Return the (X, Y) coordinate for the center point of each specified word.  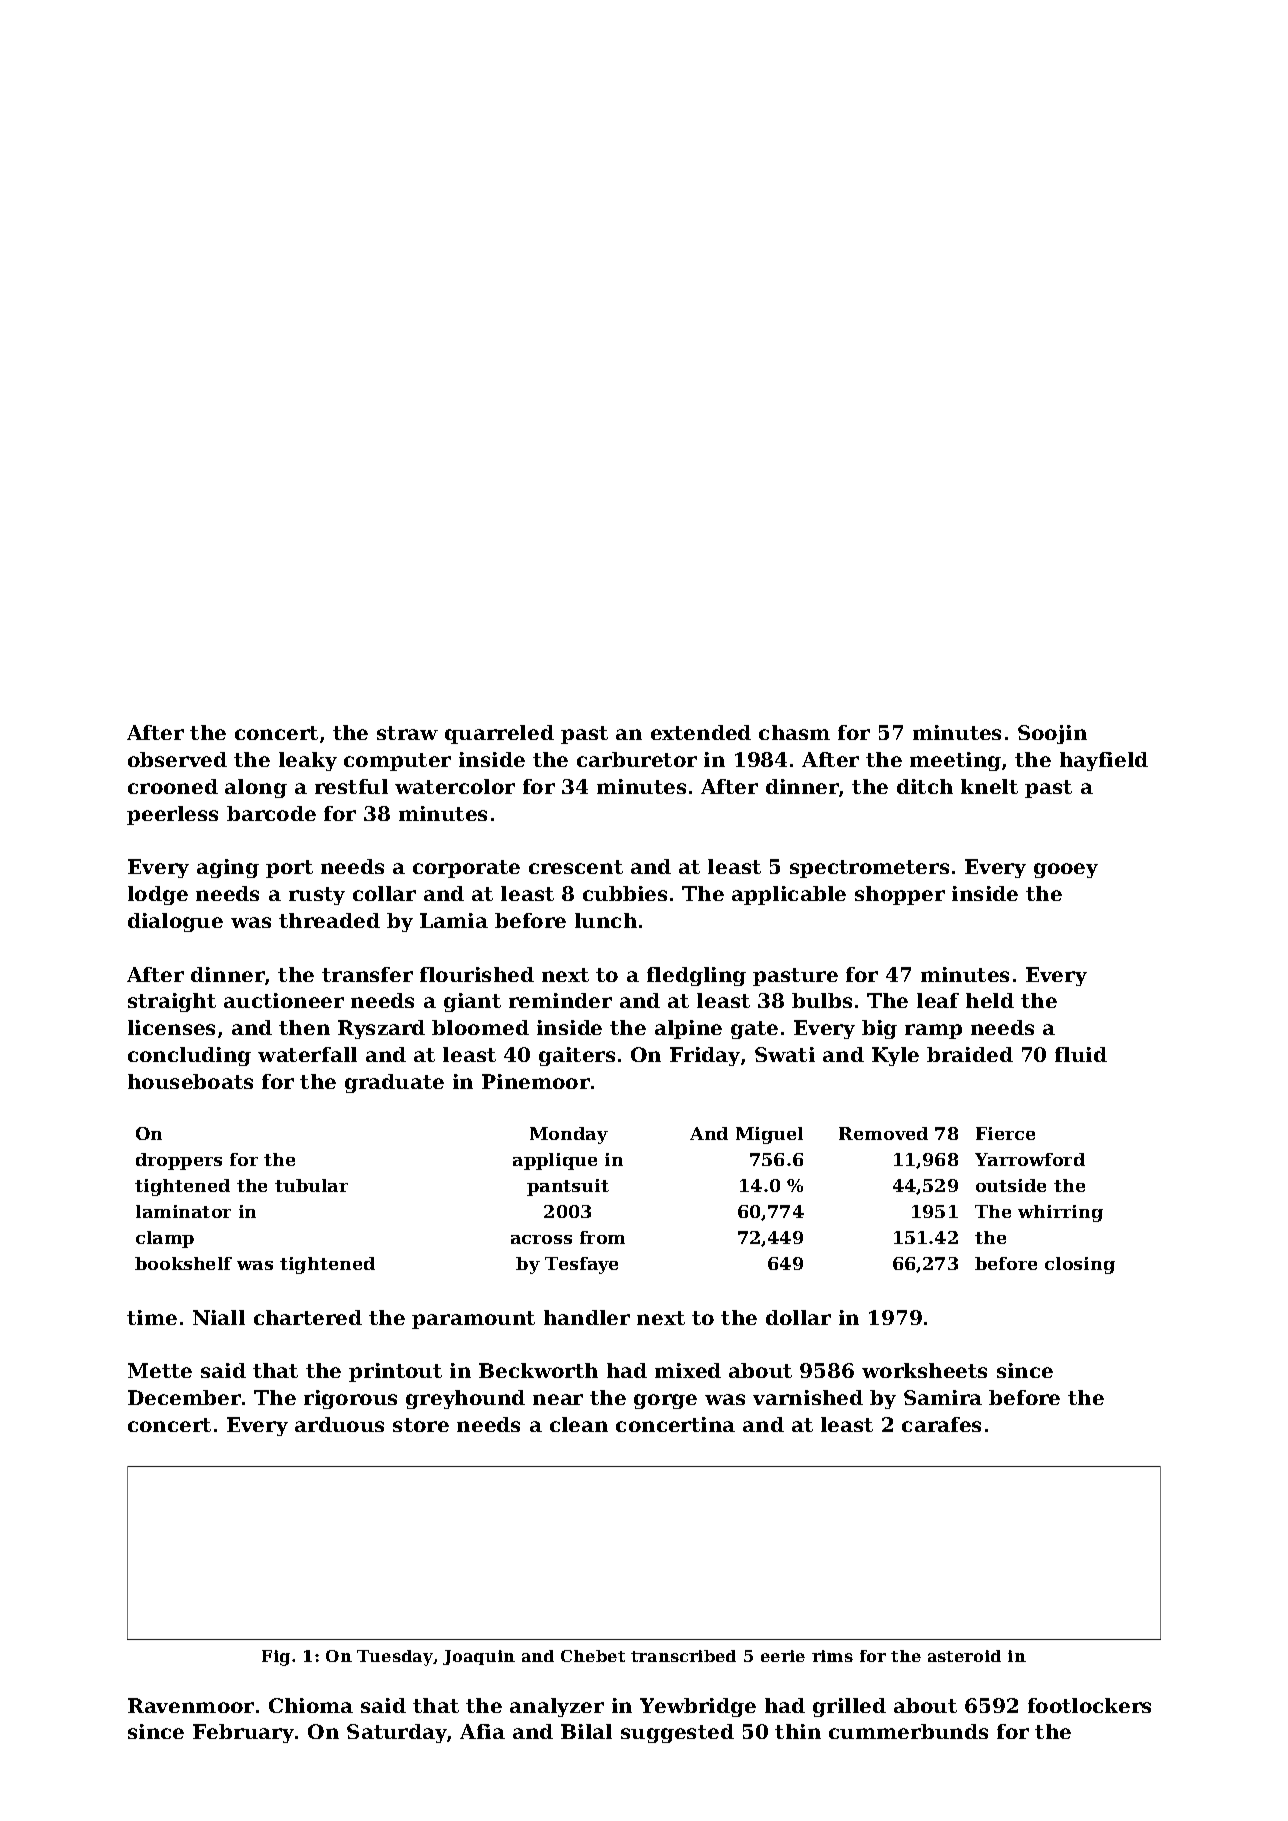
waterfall (307, 1054)
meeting (955, 761)
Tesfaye (581, 1265)
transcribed (683, 1656)
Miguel (769, 1135)
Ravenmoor (191, 1705)
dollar (798, 1317)
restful (351, 786)
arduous (339, 1424)
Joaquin (479, 1657)
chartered (308, 1317)
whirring (1060, 1213)
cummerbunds (908, 1731)
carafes (941, 1424)
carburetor (637, 759)
